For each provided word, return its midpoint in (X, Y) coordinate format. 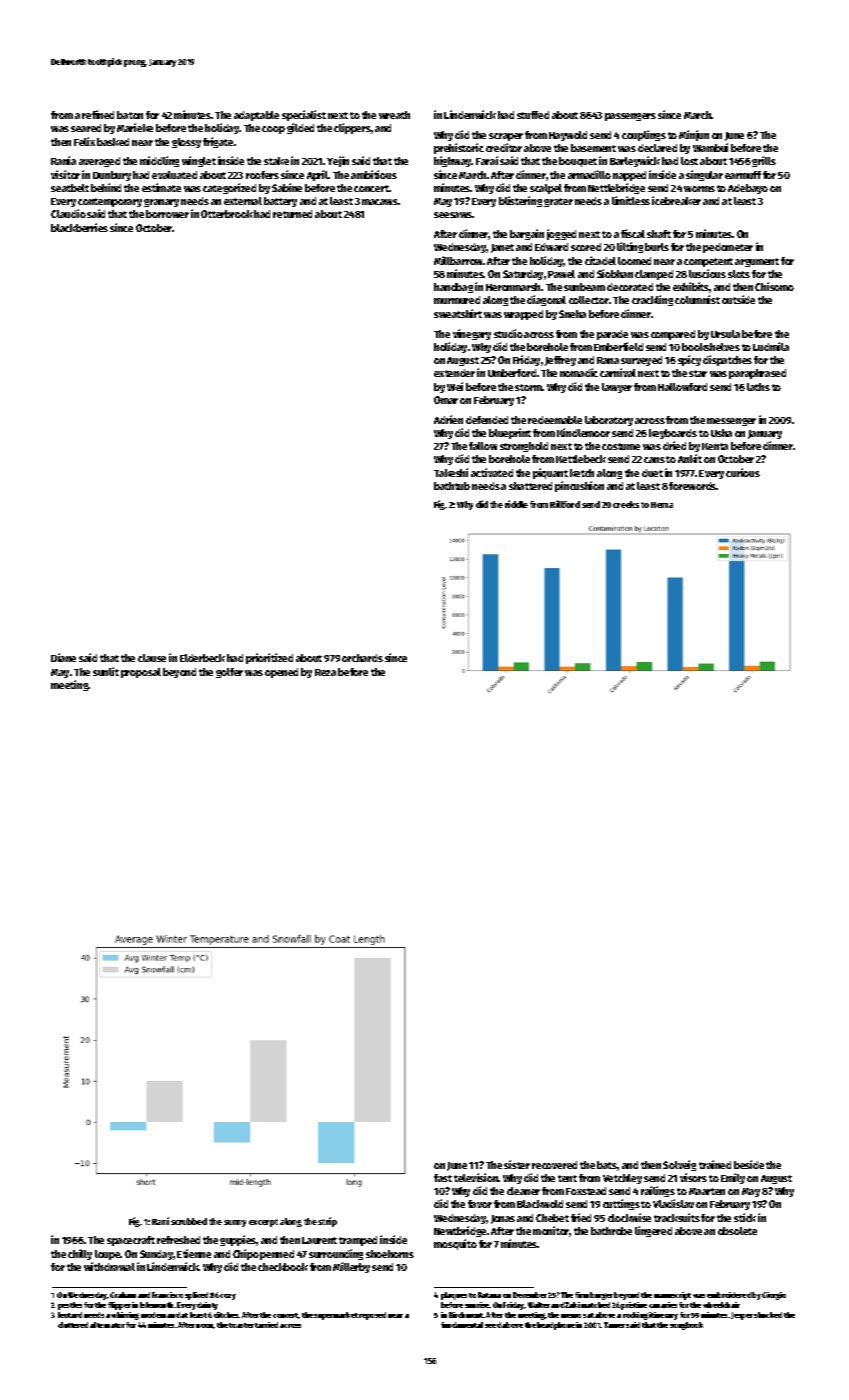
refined (98, 114)
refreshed (178, 1240)
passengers (630, 117)
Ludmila (771, 346)
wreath (394, 115)
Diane (63, 657)
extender (454, 373)
